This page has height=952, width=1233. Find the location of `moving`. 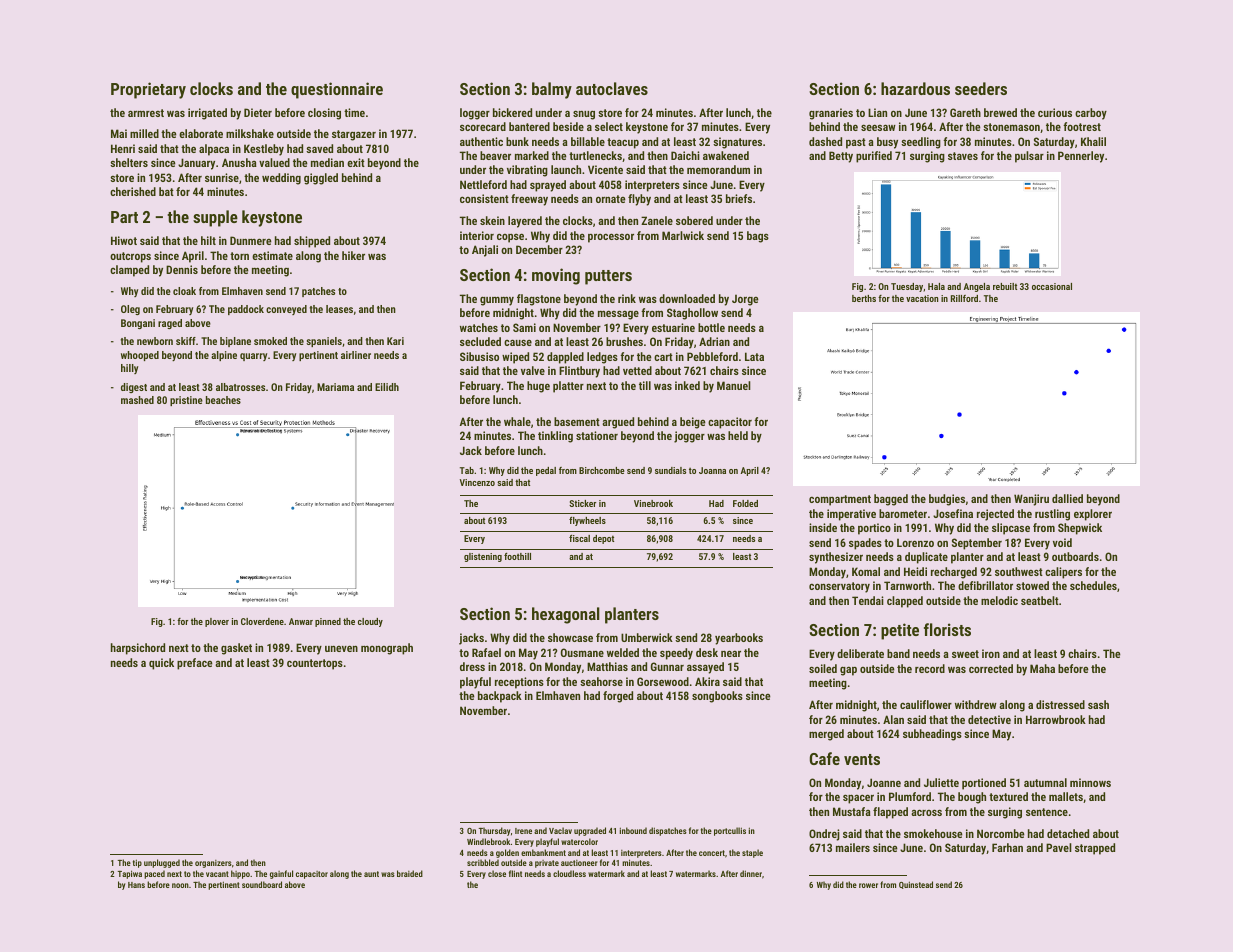

moving is located at coordinates (556, 276).
